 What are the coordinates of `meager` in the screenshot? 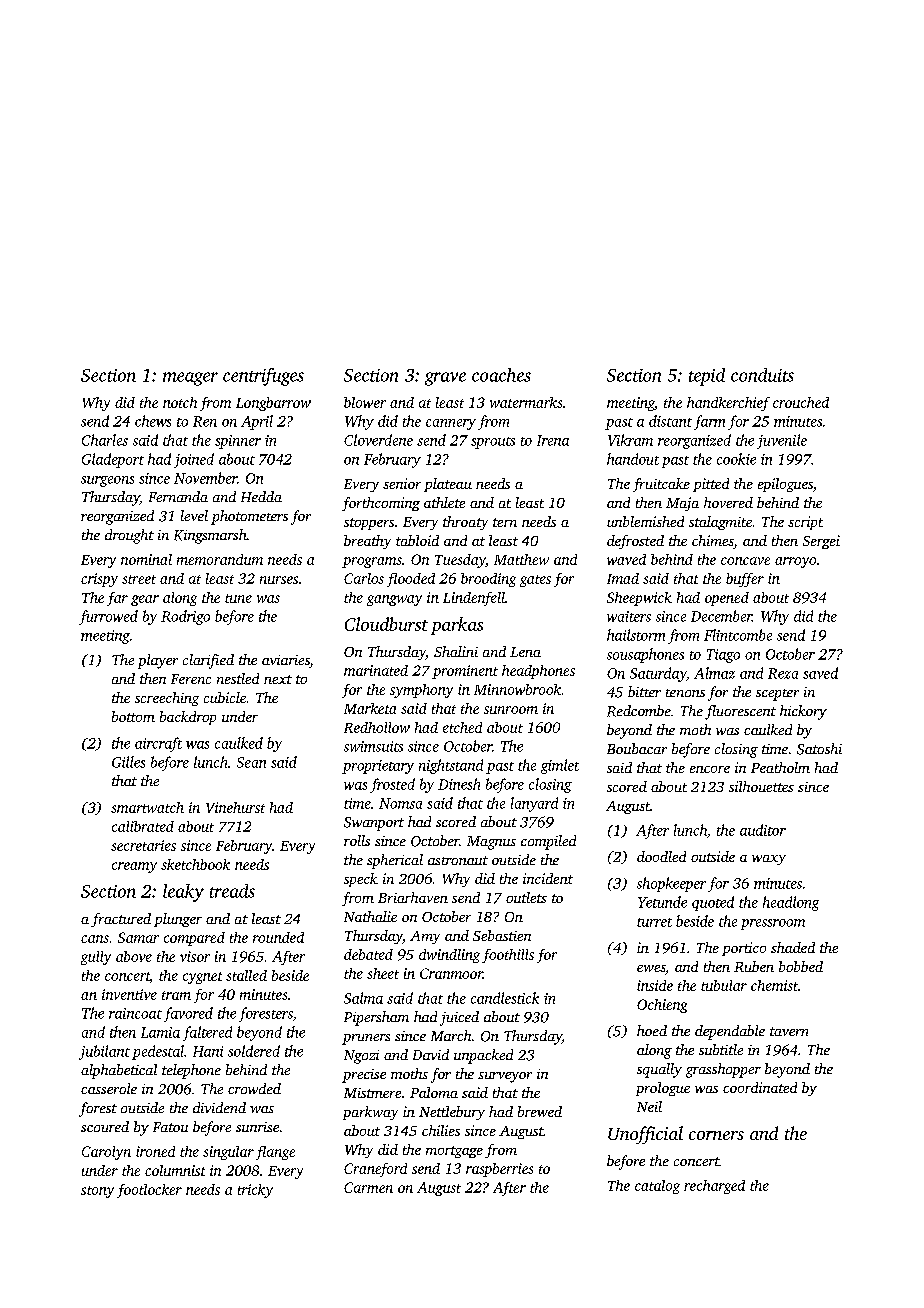 It's located at (190, 379).
